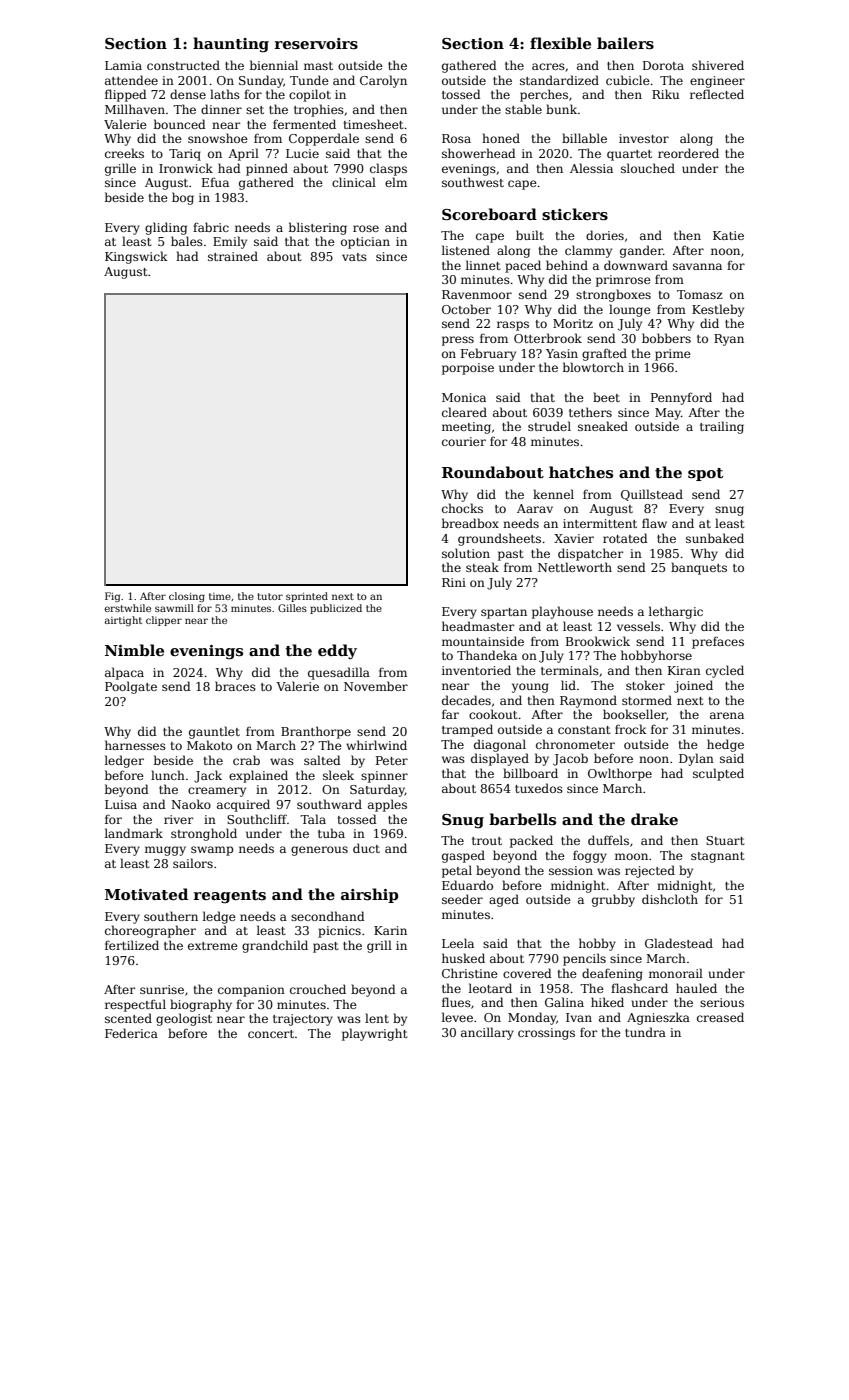  What do you see at coordinates (316, 732) in the screenshot?
I see `Branthorpe` at bounding box center [316, 732].
